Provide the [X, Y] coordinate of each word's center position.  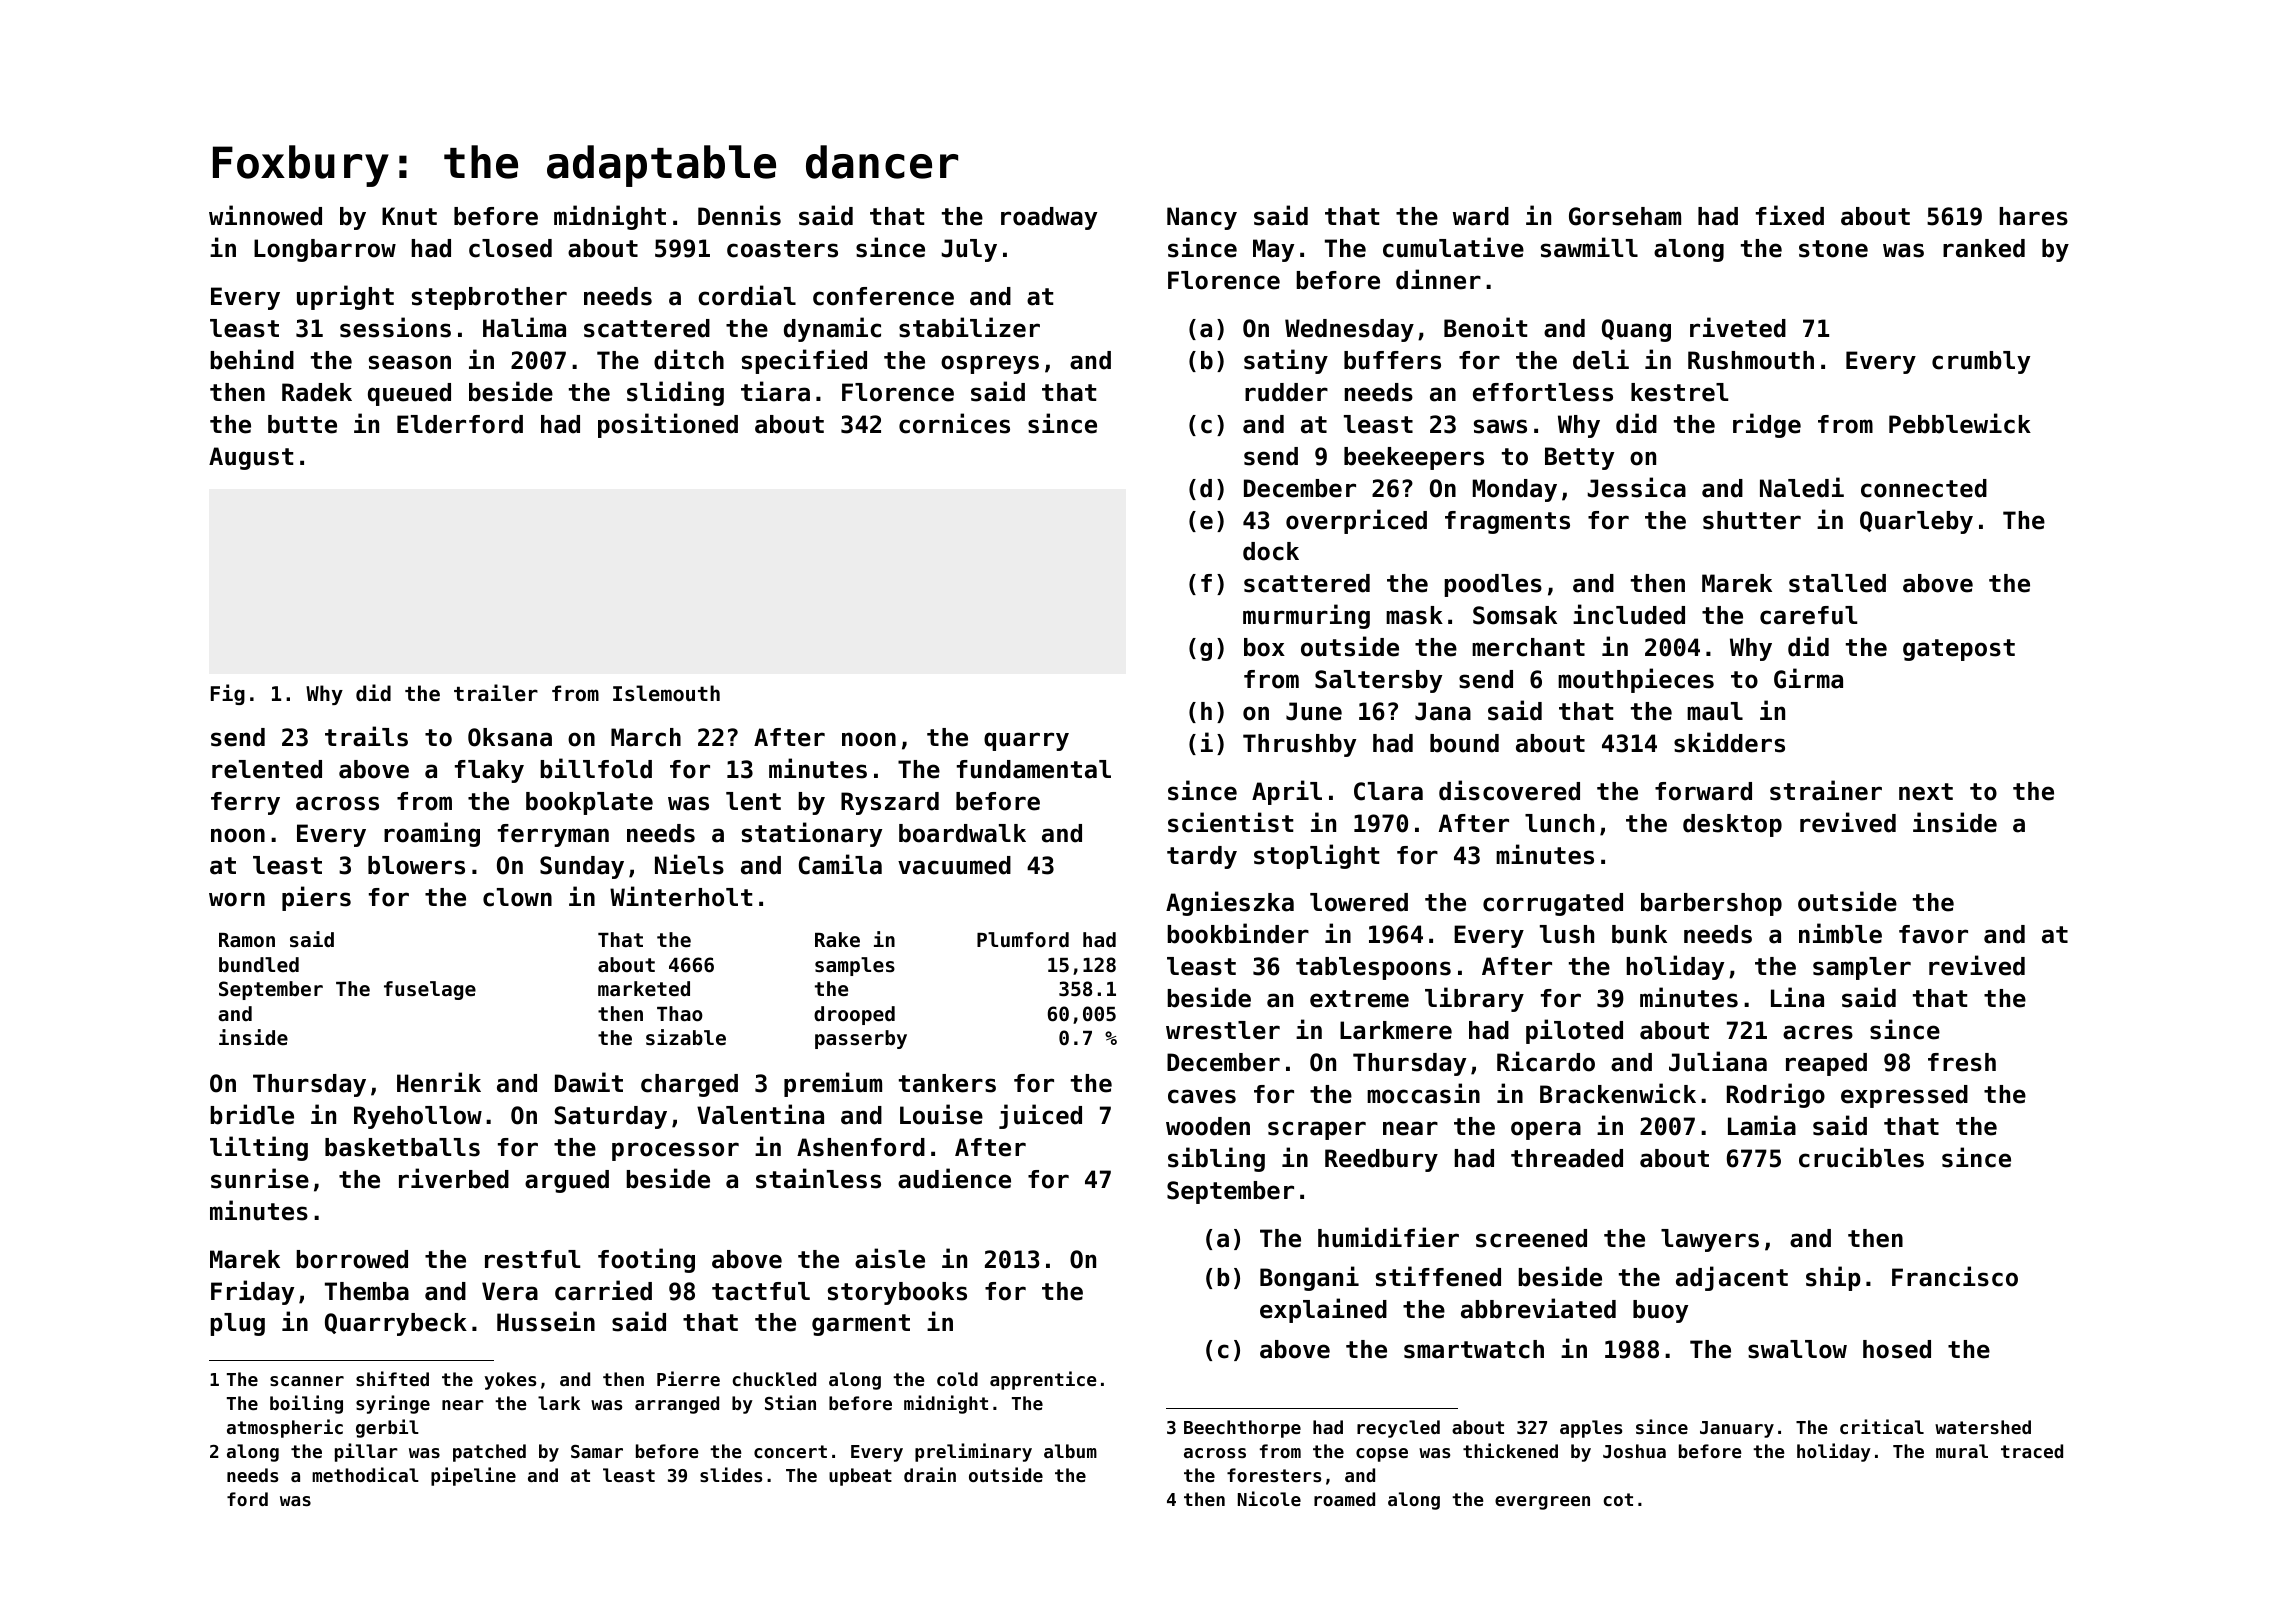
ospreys [990, 364]
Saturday [611, 1117]
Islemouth [666, 693]
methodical [365, 1474]
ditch [689, 359]
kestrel [1679, 392]
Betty [1579, 458]
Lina [1797, 997]
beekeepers [1414, 458]
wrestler [1223, 1030]
